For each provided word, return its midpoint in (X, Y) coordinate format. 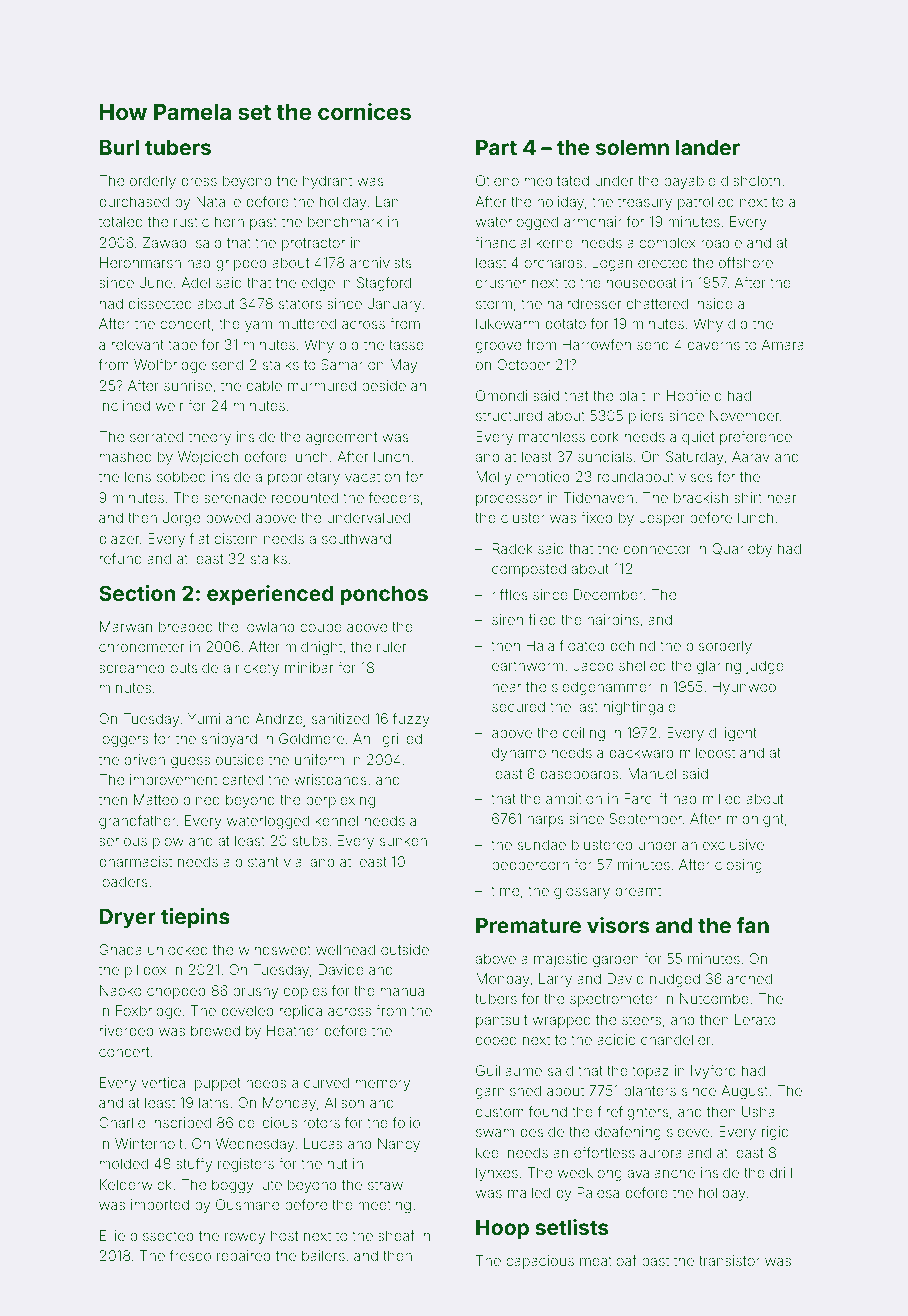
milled (722, 798)
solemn (632, 147)
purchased (134, 203)
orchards (553, 262)
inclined (125, 405)
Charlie (122, 1122)
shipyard (229, 740)
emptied (543, 478)
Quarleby (742, 550)
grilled (402, 740)
